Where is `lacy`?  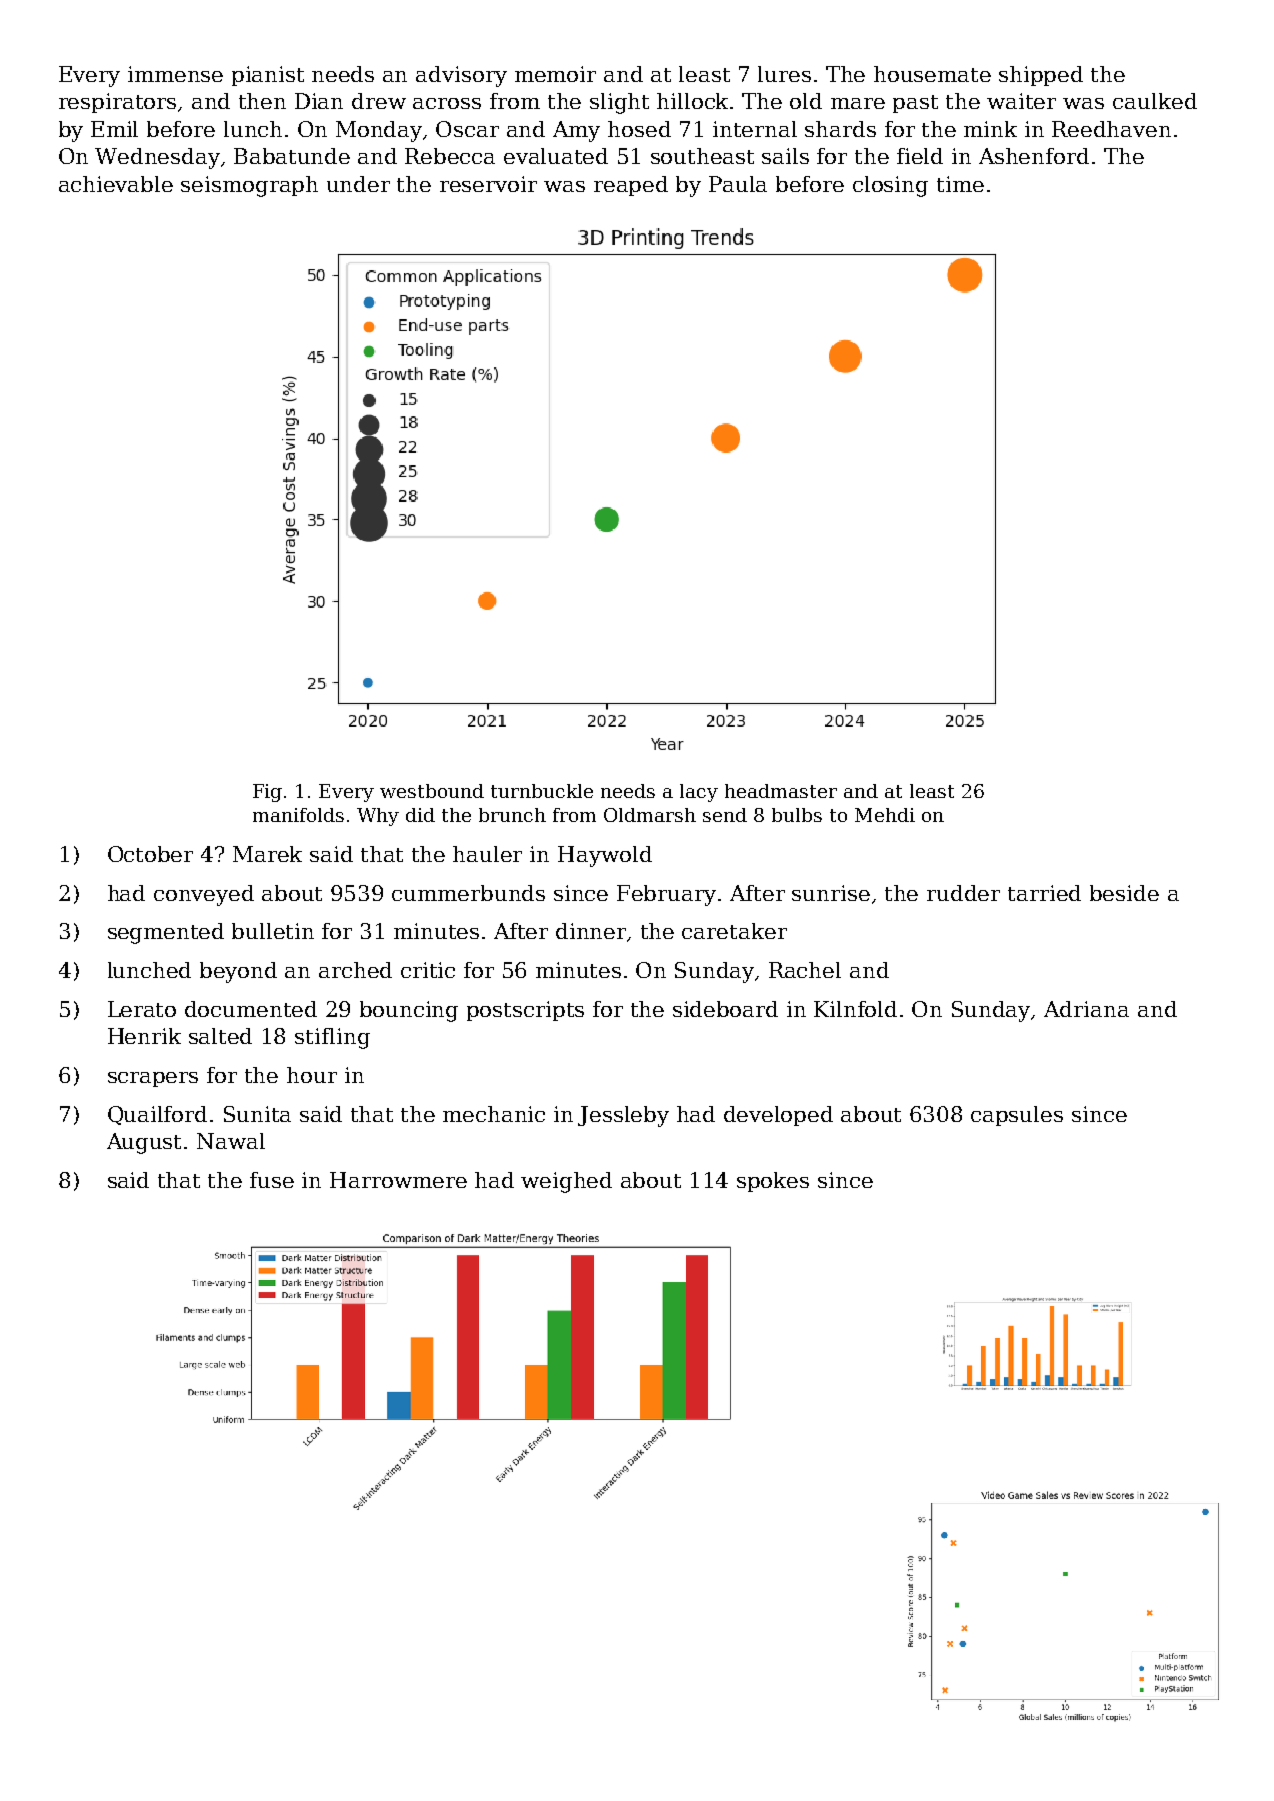 lacy is located at coordinates (699, 793).
